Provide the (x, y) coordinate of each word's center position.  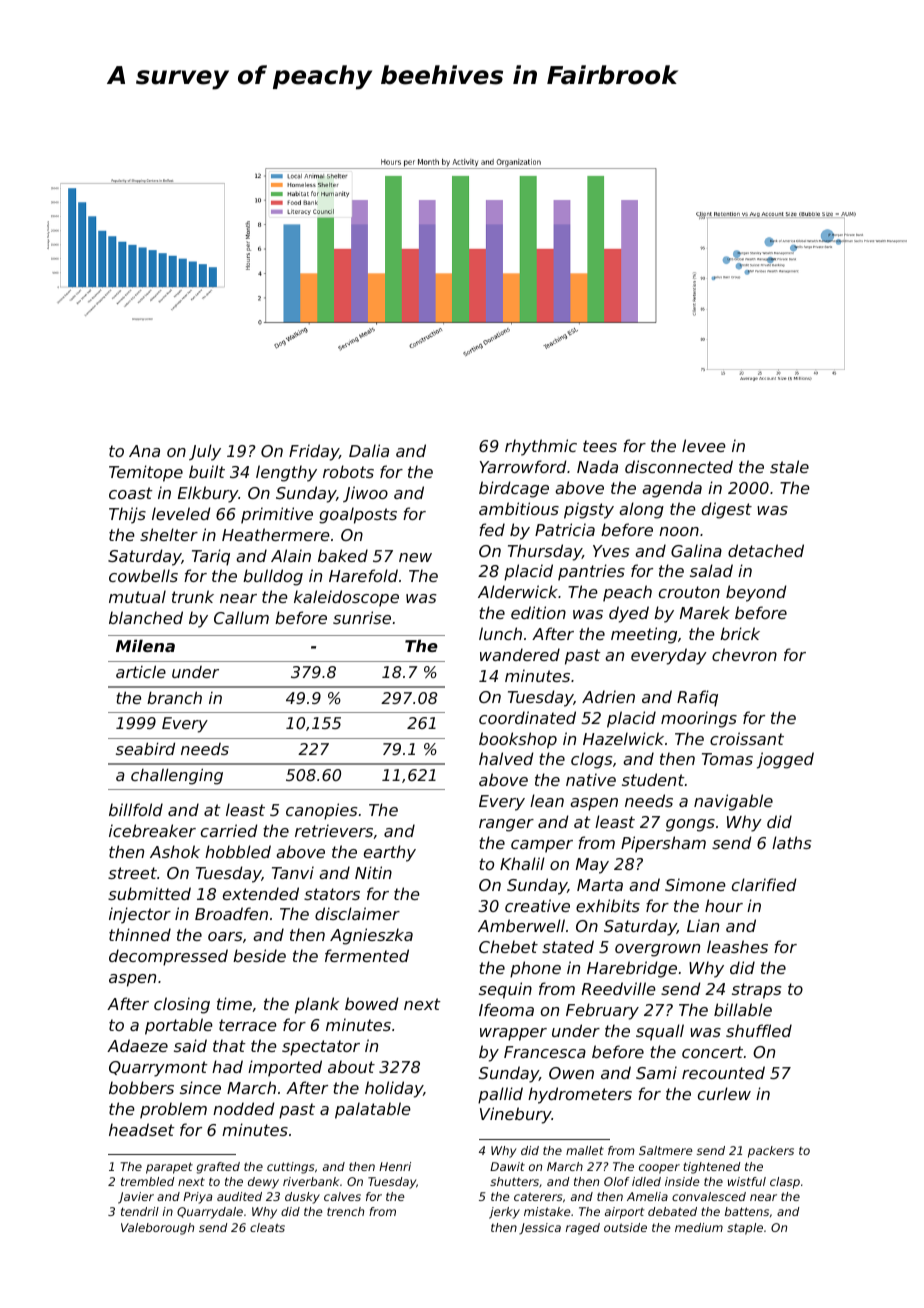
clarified (764, 884)
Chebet (508, 946)
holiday (394, 1089)
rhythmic (541, 447)
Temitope (146, 473)
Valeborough (157, 1229)
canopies (321, 811)
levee (704, 445)
